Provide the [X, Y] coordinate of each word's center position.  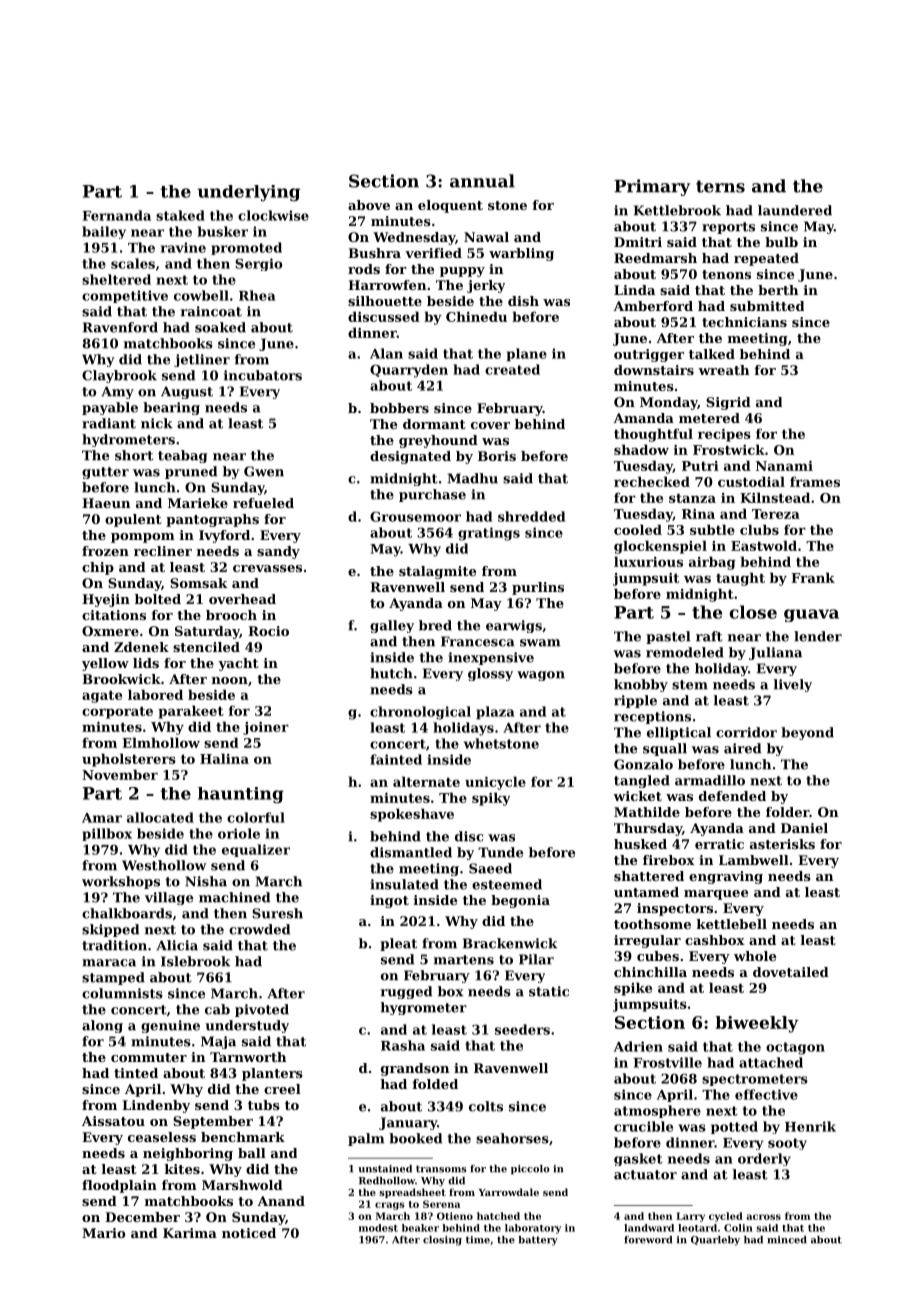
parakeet [191, 712]
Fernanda [117, 215]
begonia [520, 901]
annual [482, 181]
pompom [143, 538]
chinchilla [650, 972]
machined [234, 897]
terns [720, 186]
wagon [541, 676]
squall [665, 749]
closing [442, 1241]
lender [818, 636]
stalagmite [437, 572]
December [142, 1217]
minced [787, 1240]
